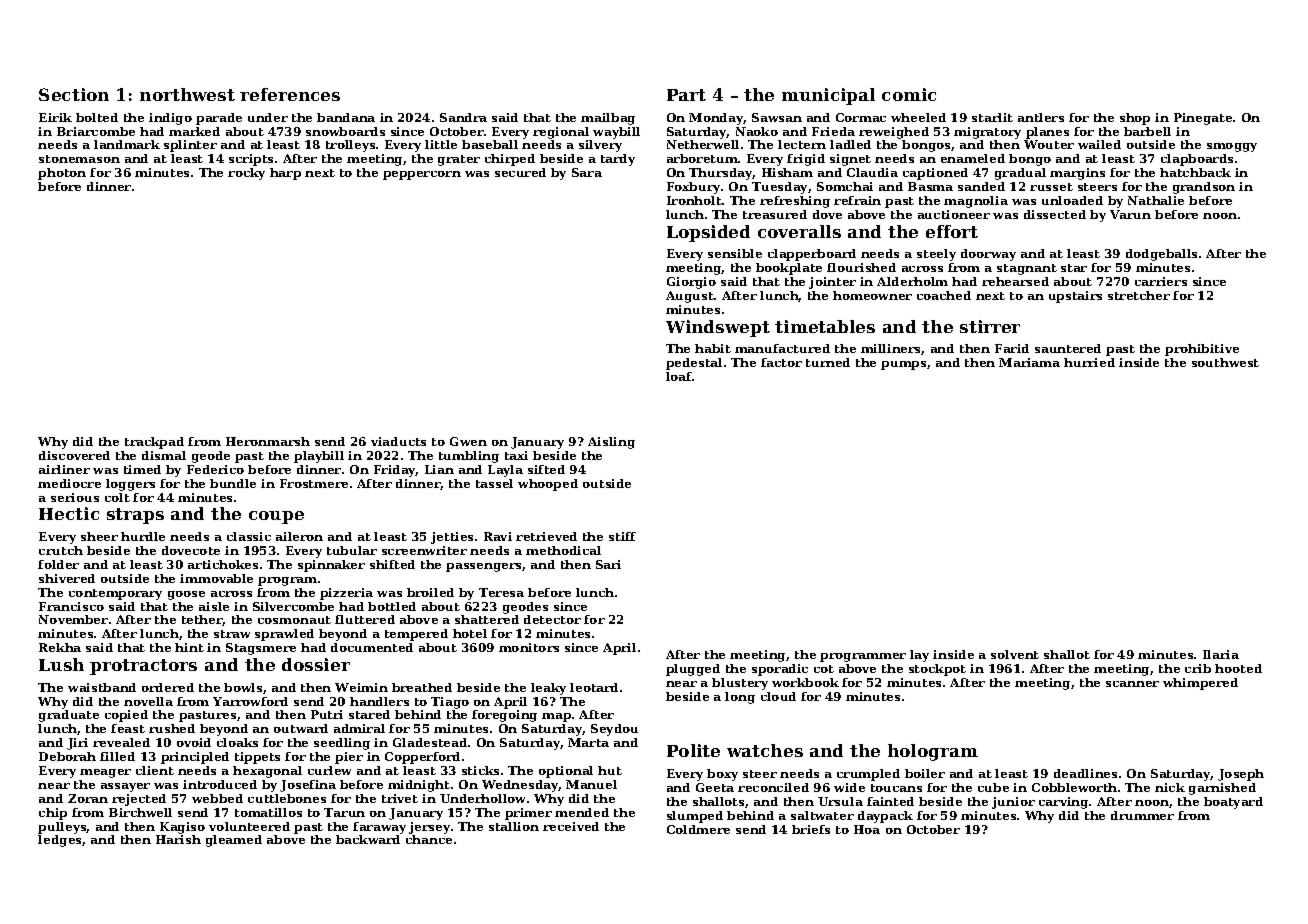 This page has width=1308, height=924. Describe the element at coordinates (1161, 281) in the page. I see `carriers` at that location.
